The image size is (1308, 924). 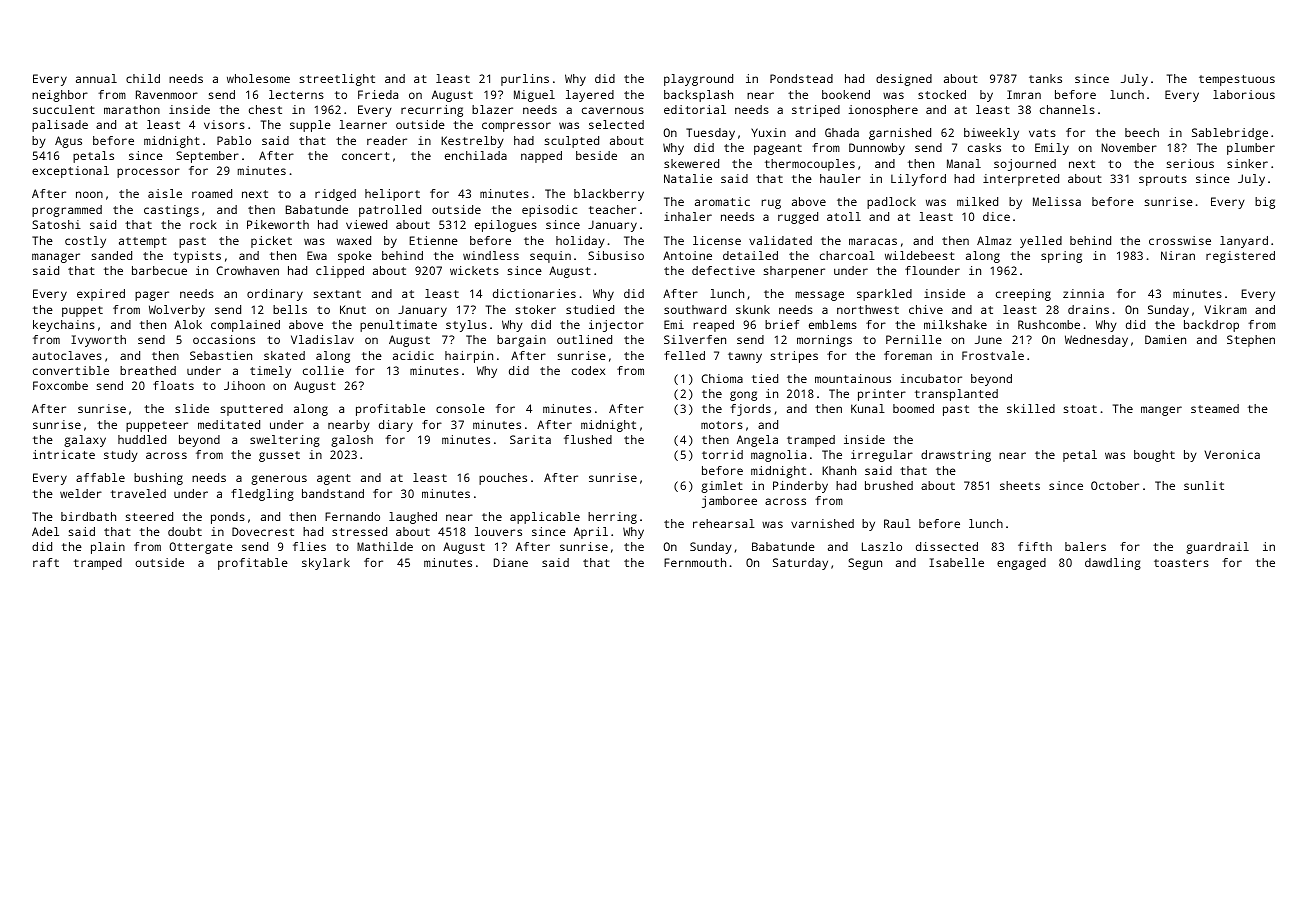 What do you see at coordinates (263, 531) in the screenshot?
I see `Dovecrest` at bounding box center [263, 531].
